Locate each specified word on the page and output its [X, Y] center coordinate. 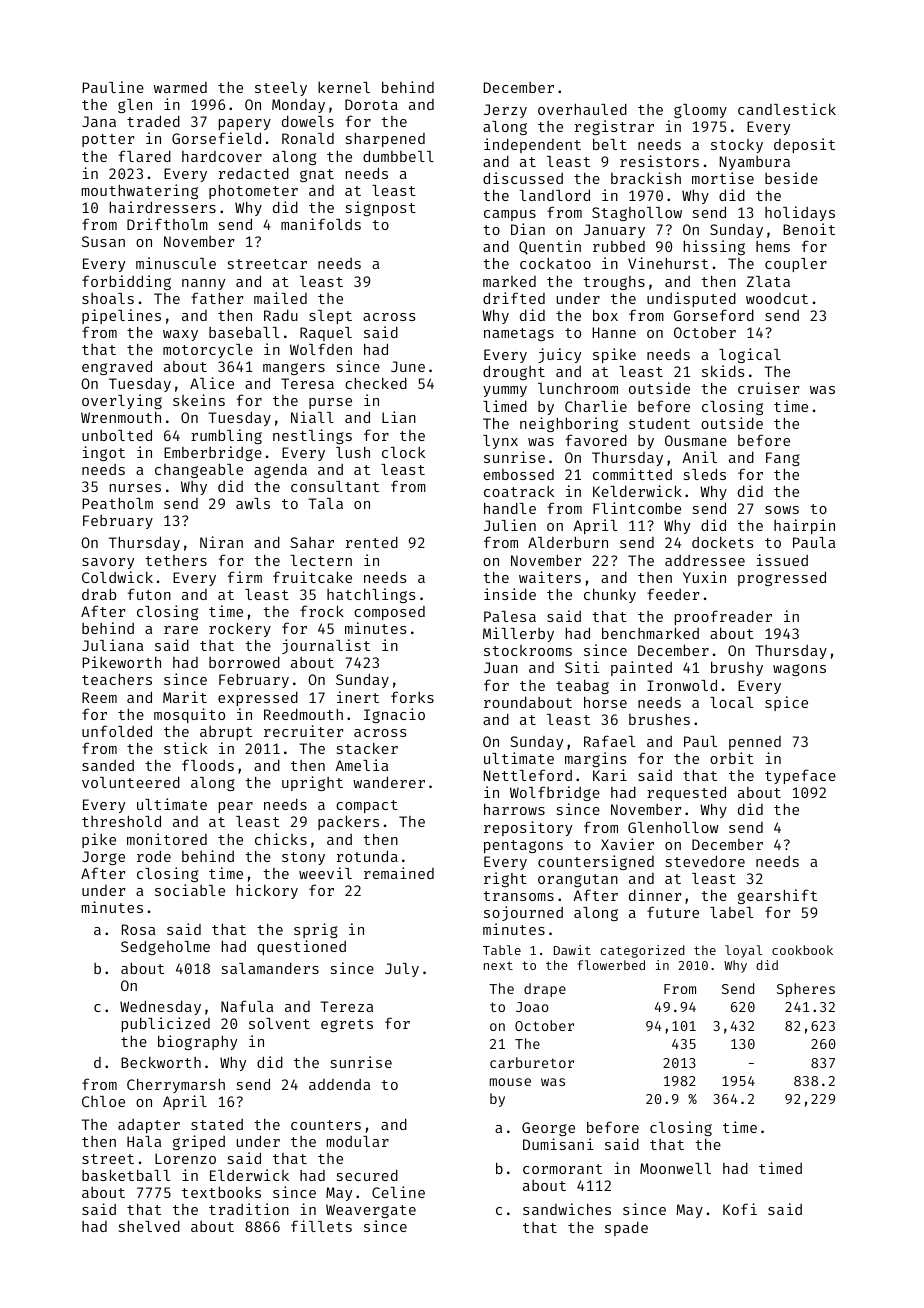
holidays [800, 213]
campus [510, 215]
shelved [149, 1226]
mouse [510, 1082]
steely [281, 89]
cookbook [802, 950]
